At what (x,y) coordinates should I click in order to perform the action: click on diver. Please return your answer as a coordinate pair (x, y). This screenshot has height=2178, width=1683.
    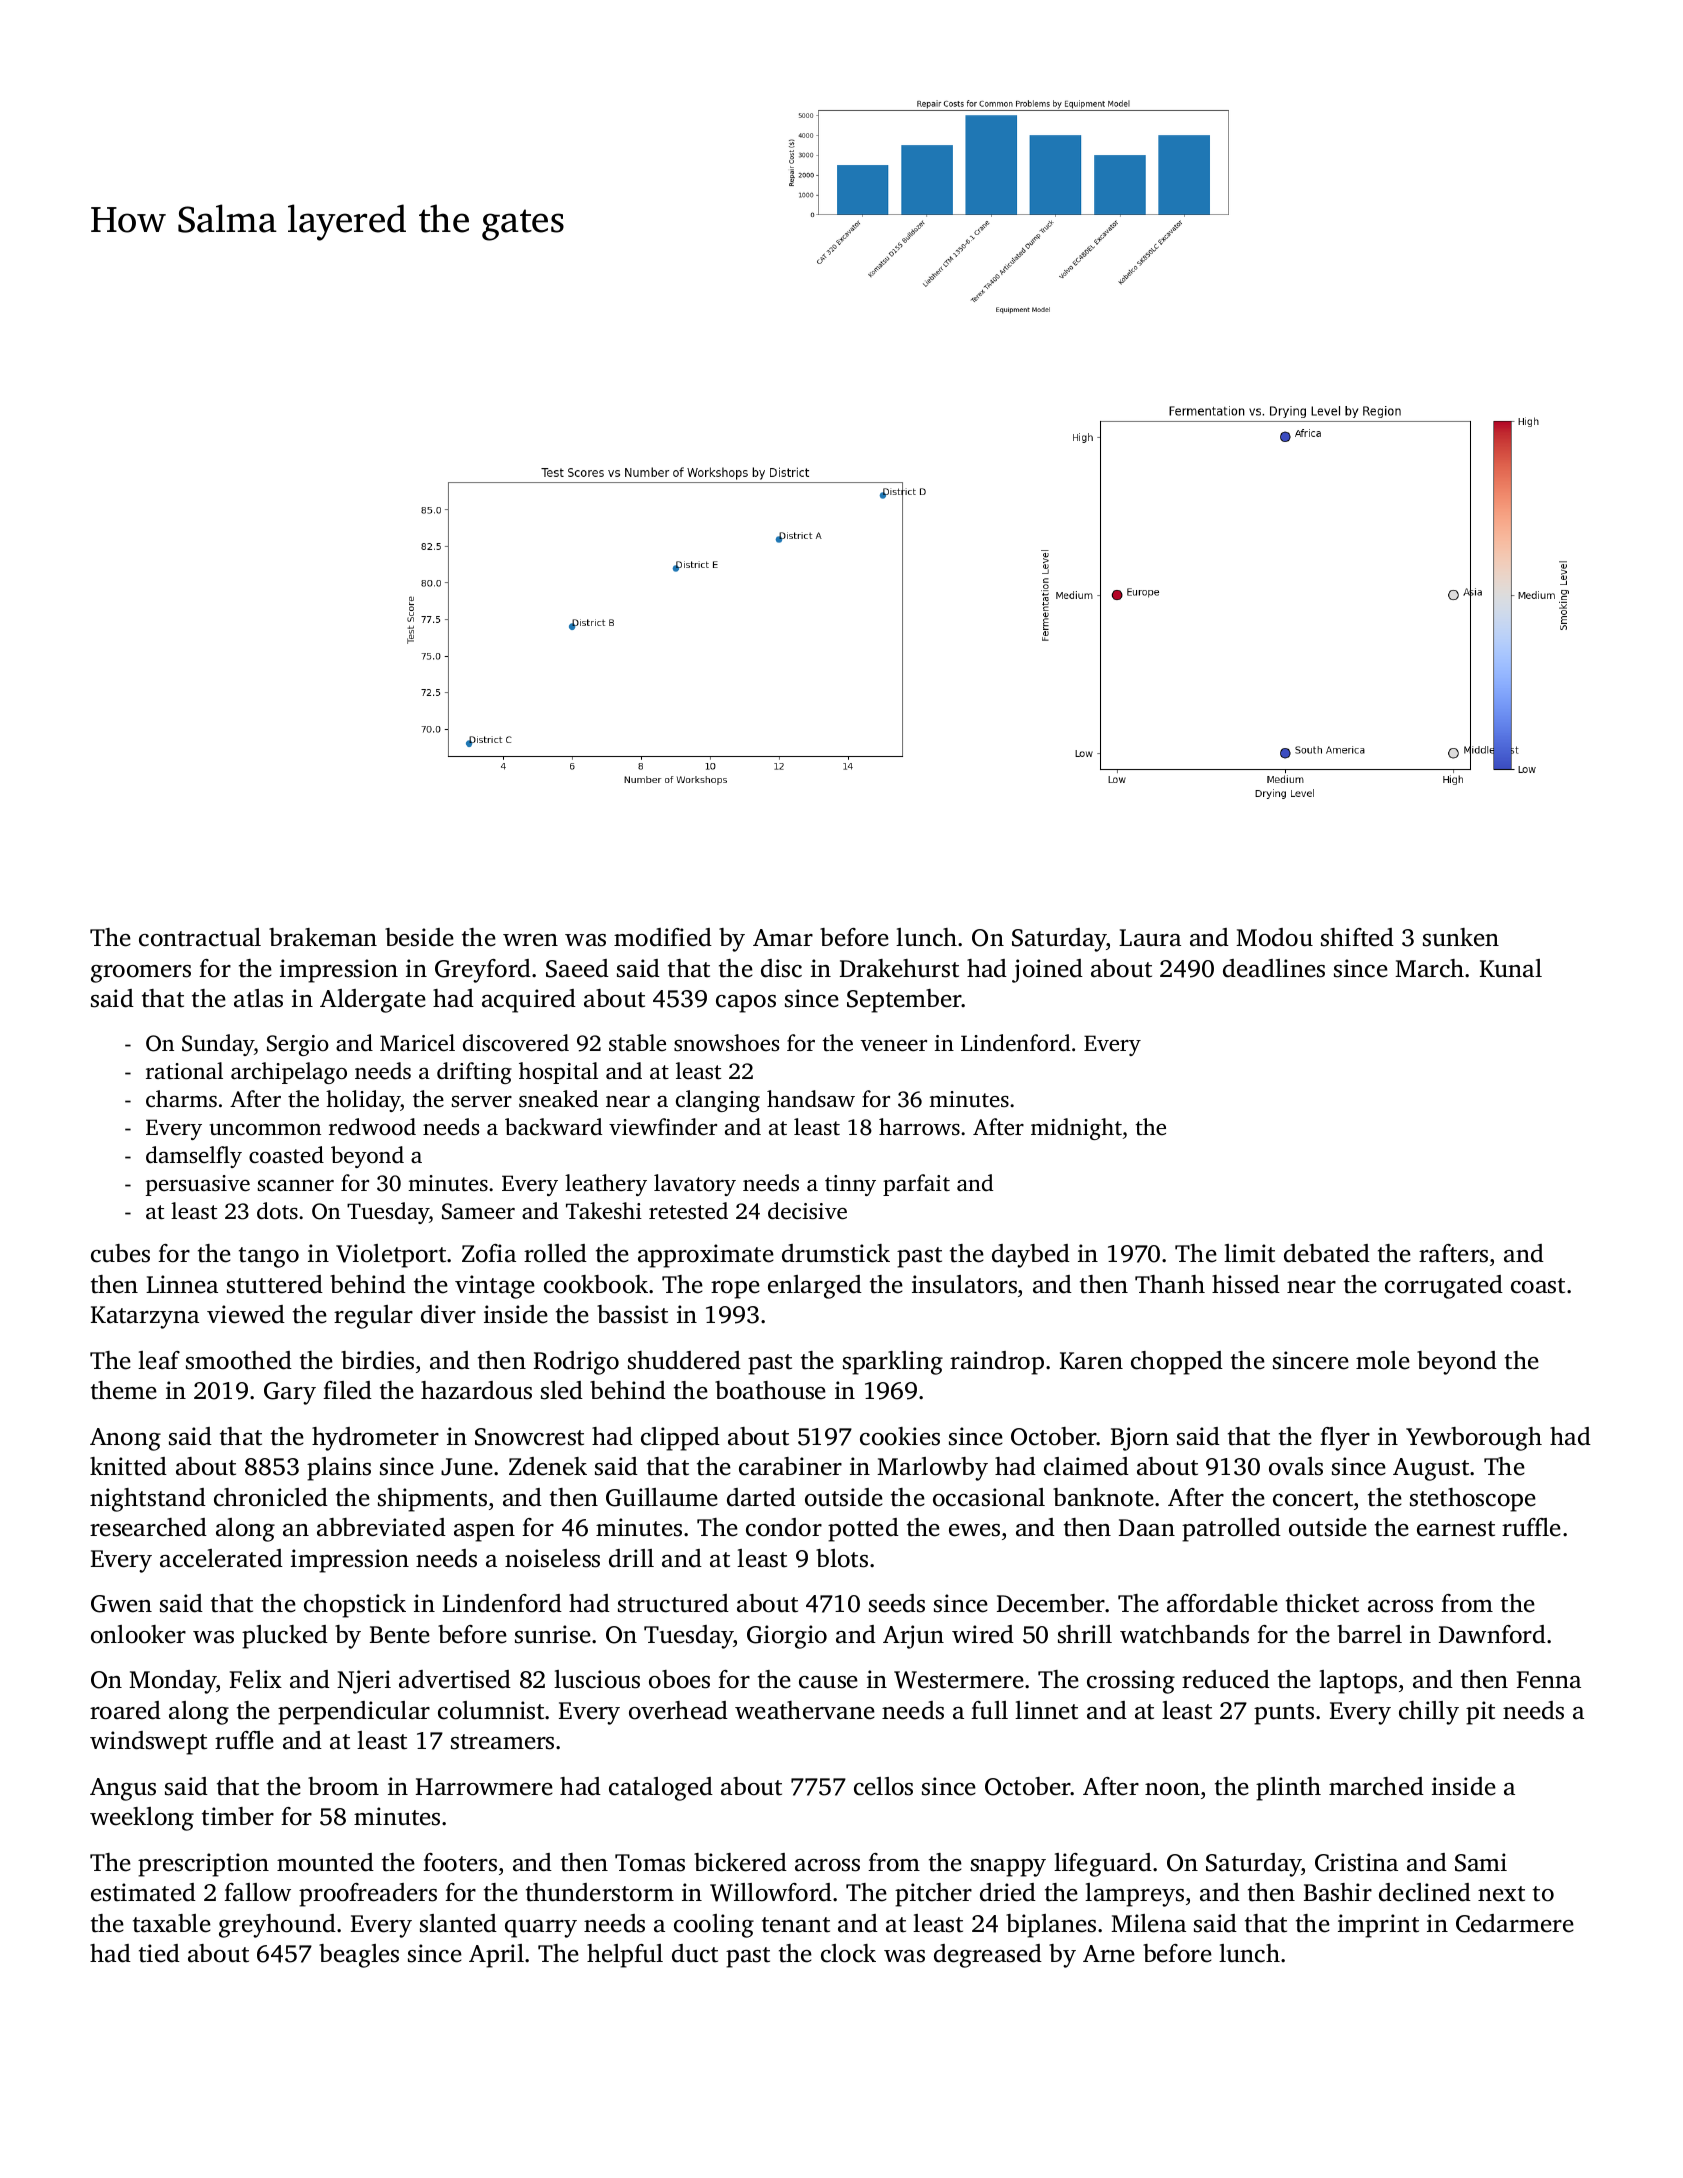
    Looking at the image, I should click on (448, 1314).
